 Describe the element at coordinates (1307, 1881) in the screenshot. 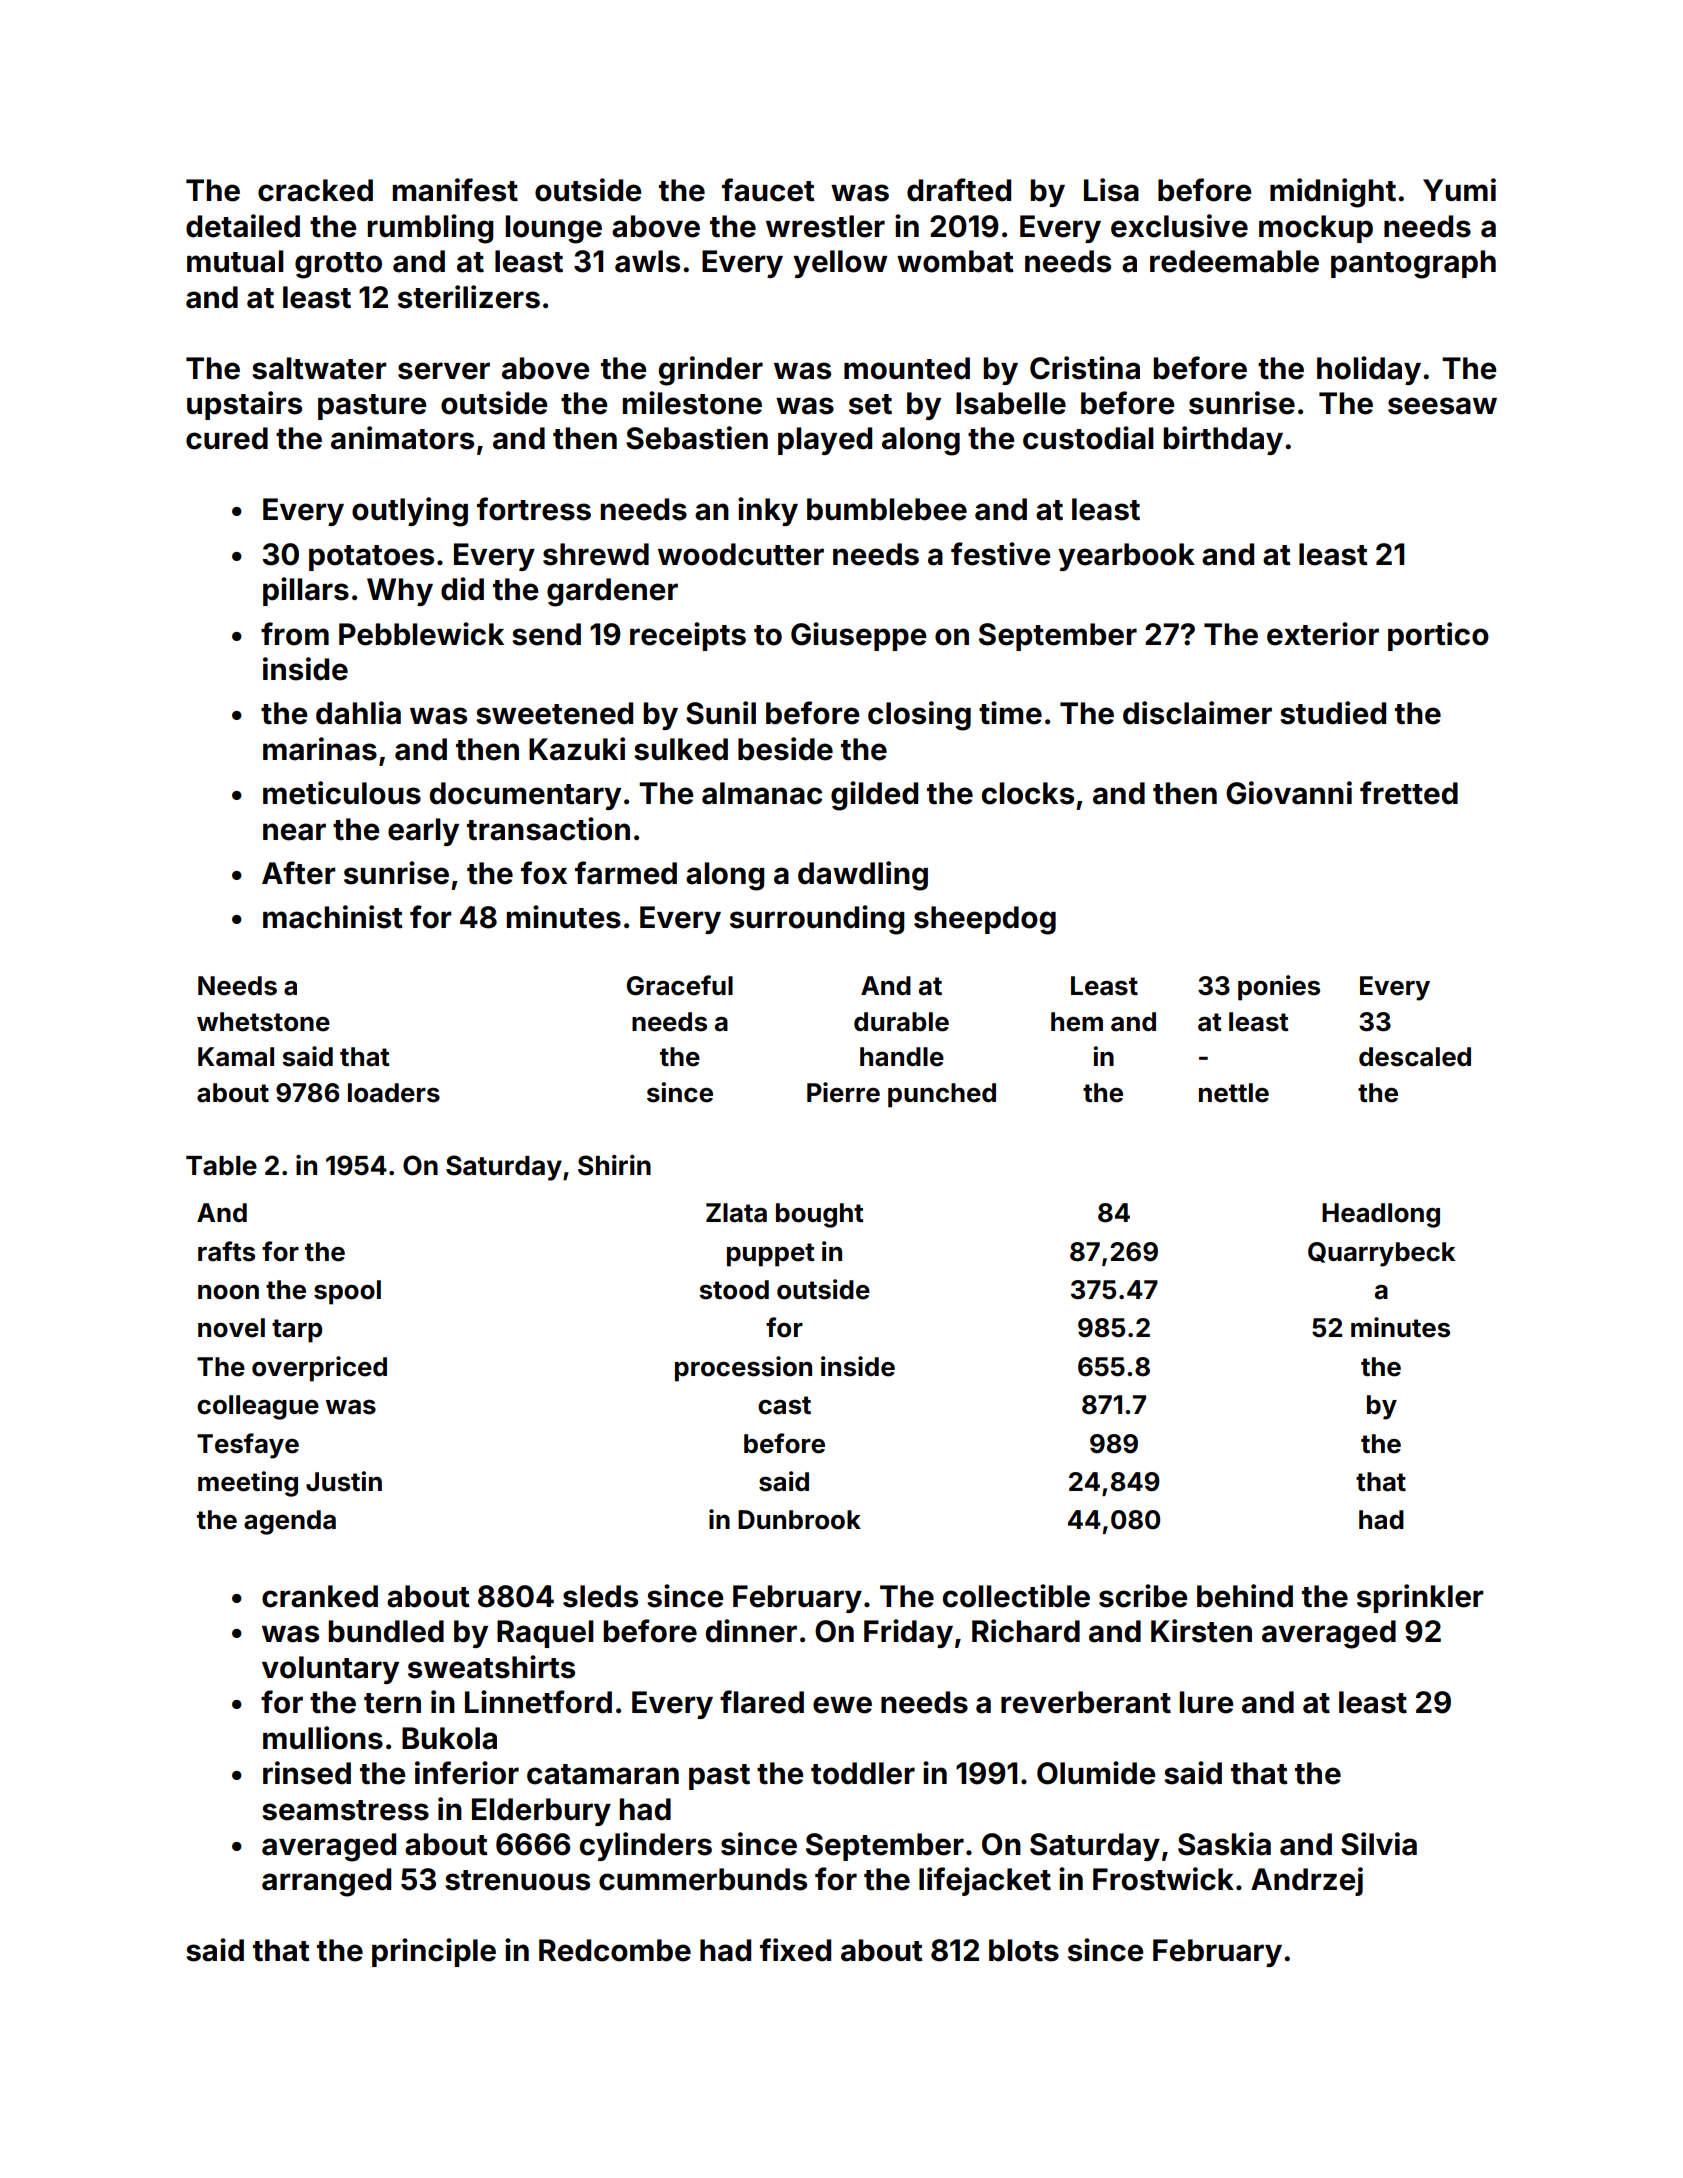

I see `Andrzej` at that location.
